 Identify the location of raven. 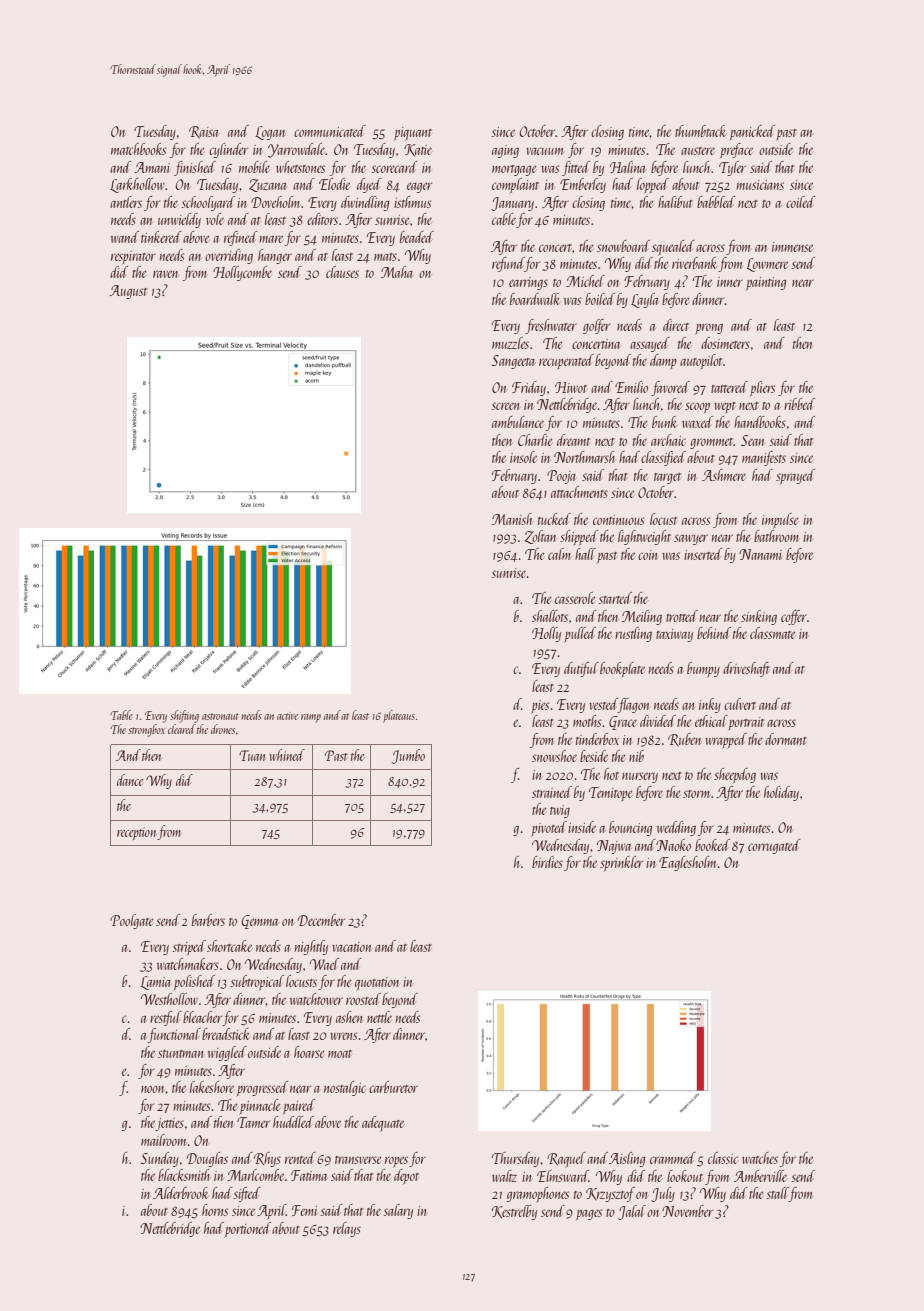
(165, 274).
